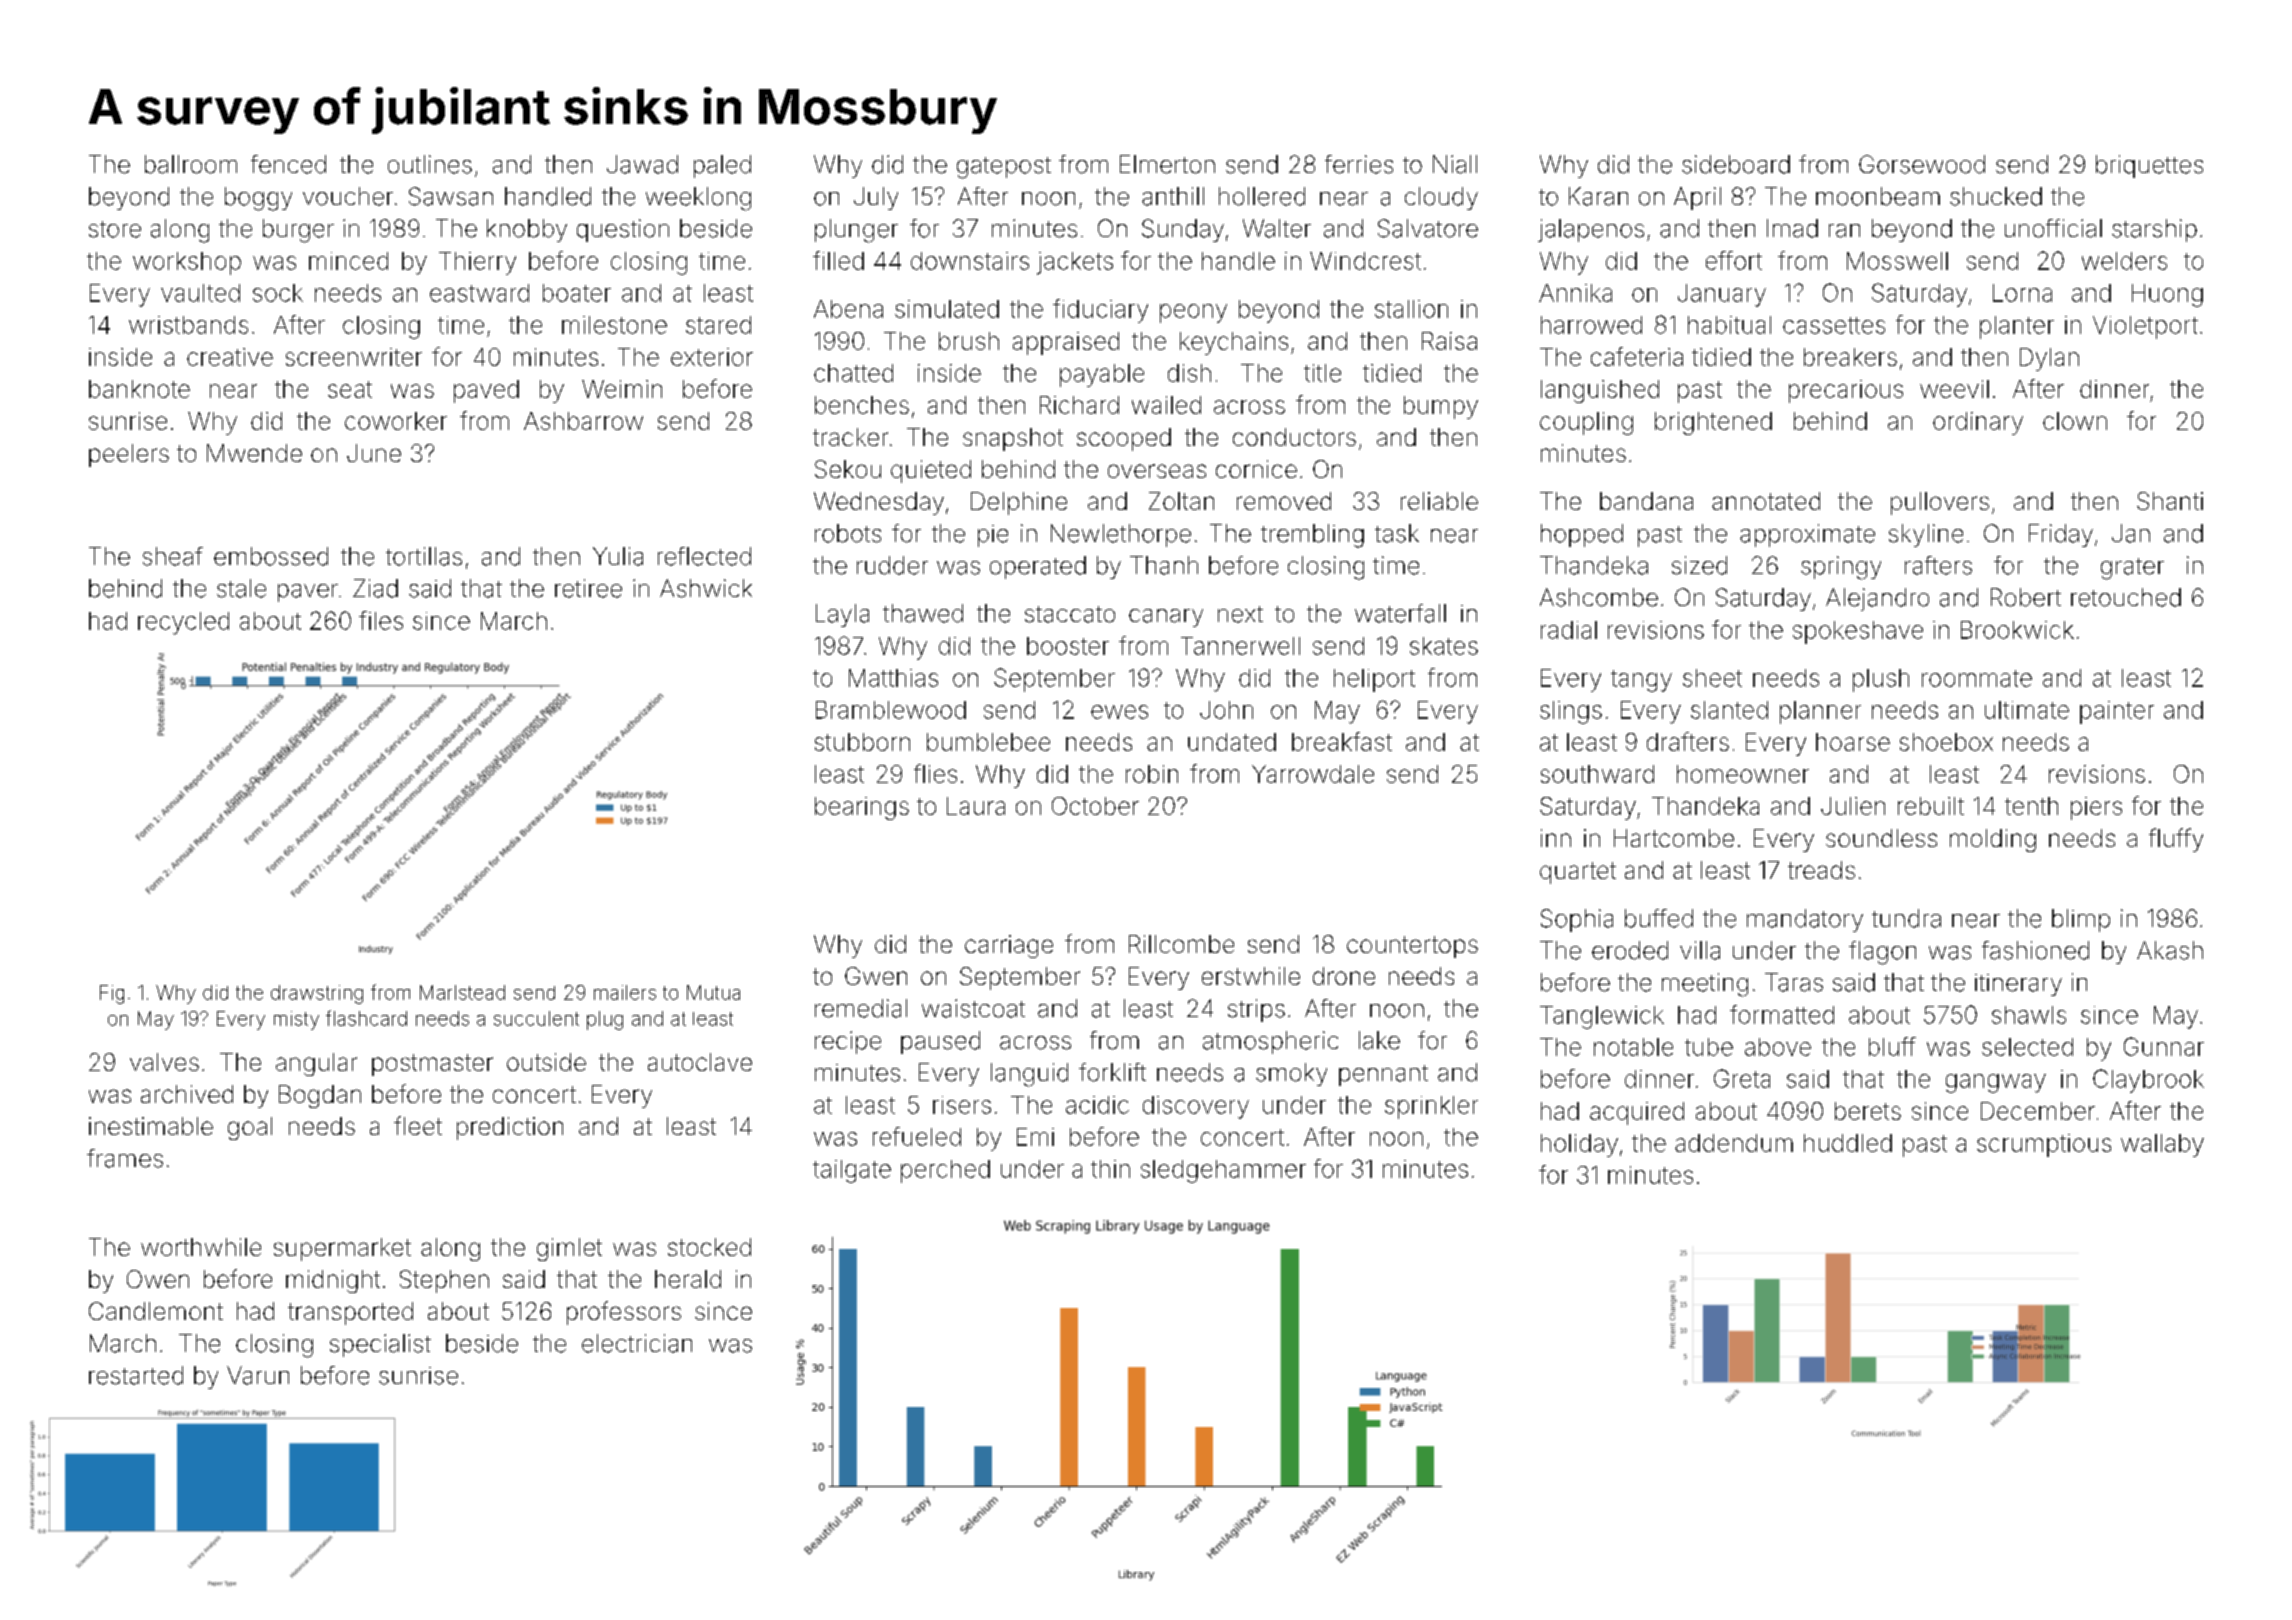 Image resolution: width=2292 pixels, height=1620 pixels. Describe the element at coordinates (1166, 618) in the screenshot. I see `canary` at that location.
